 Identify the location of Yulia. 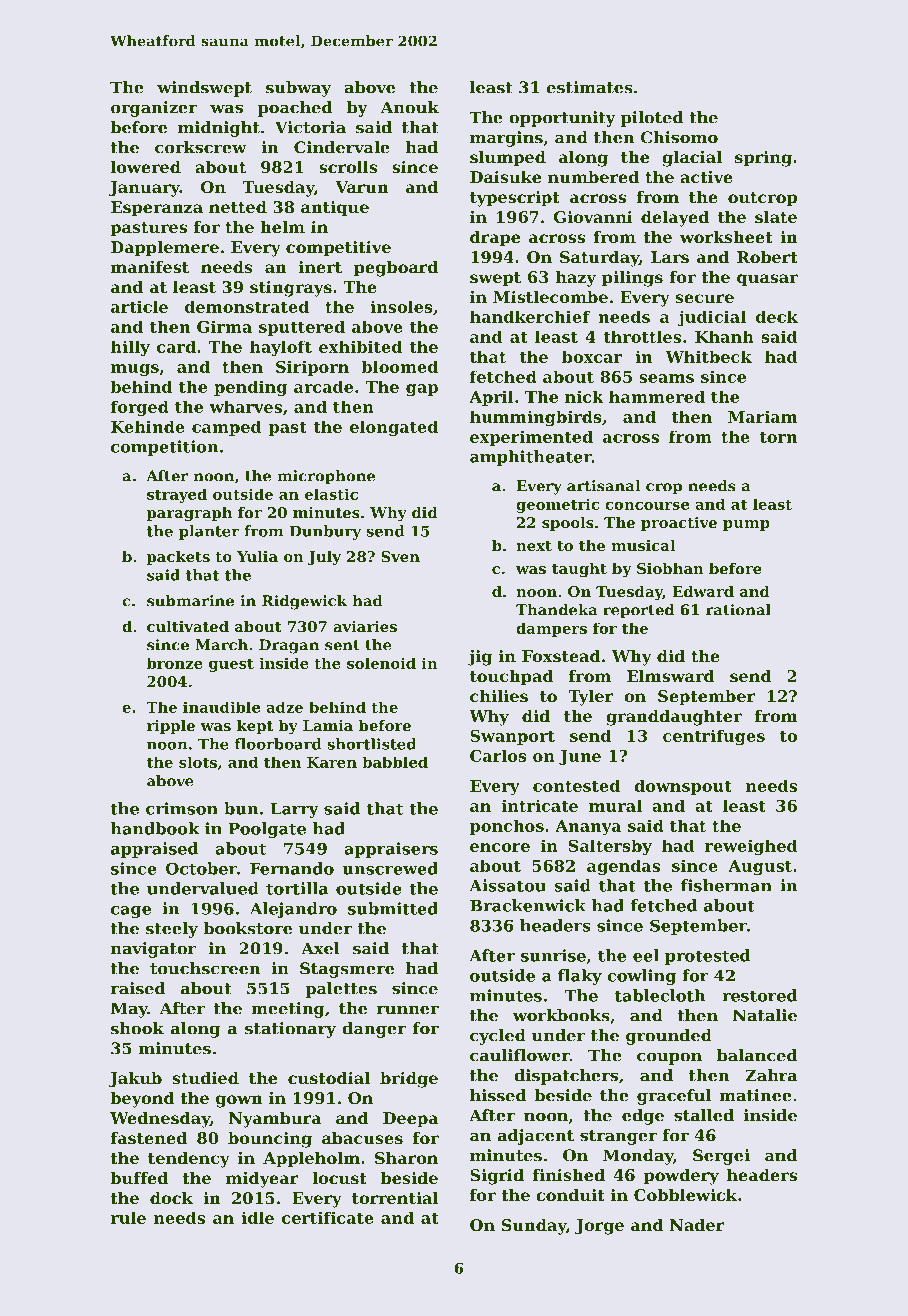
(257, 556).
